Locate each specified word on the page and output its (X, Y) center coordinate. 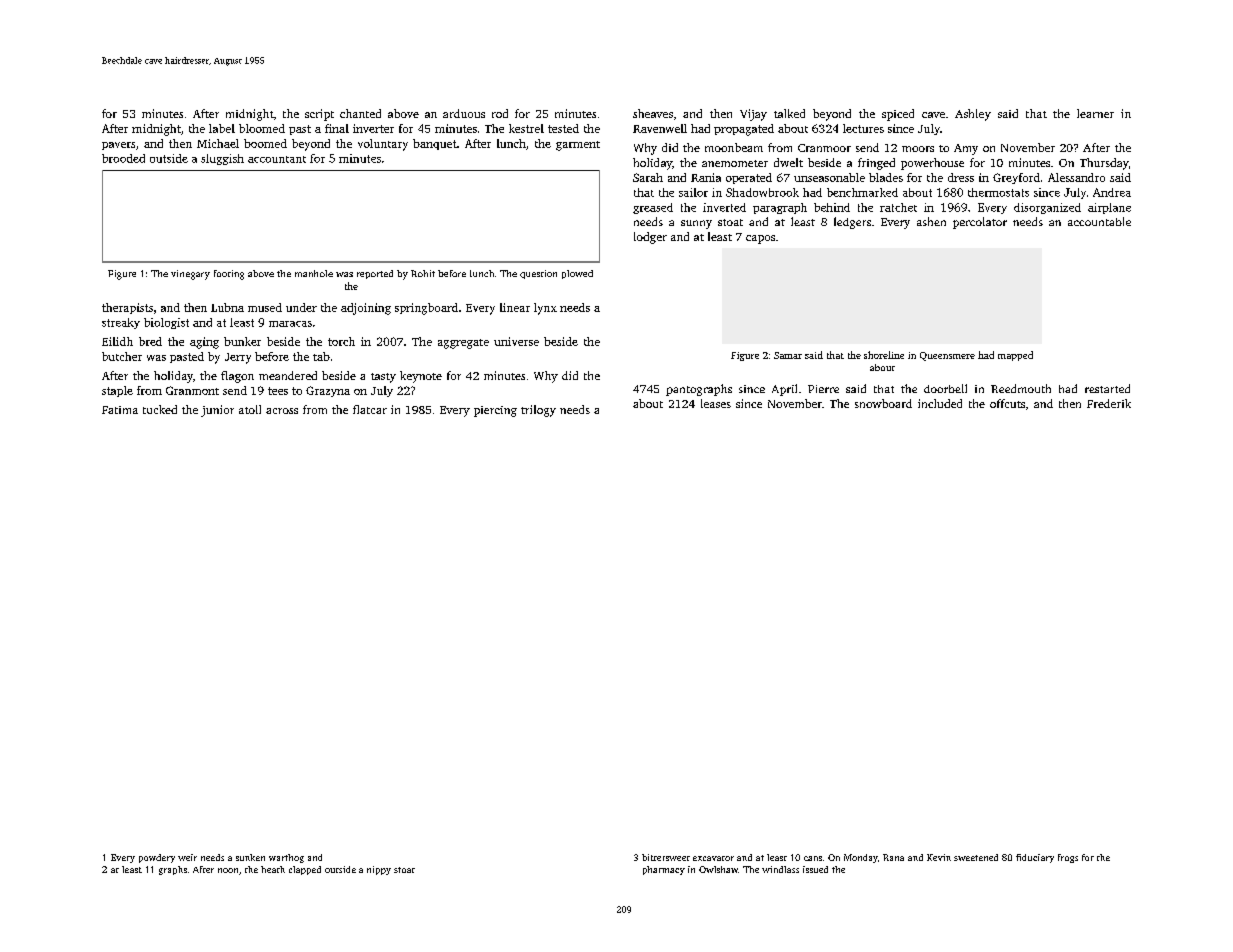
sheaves (653, 113)
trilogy (538, 411)
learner (1095, 113)
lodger (650, 238)
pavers (118, 146)
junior (217, 411)
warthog (286, 858)
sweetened (976, 857)
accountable (1099, 221)
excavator (713, 858)
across (282, 411)
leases (716, 403)
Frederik (1109, 403)
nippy (379, 870)
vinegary (190, 275)
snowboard (883, 403)
